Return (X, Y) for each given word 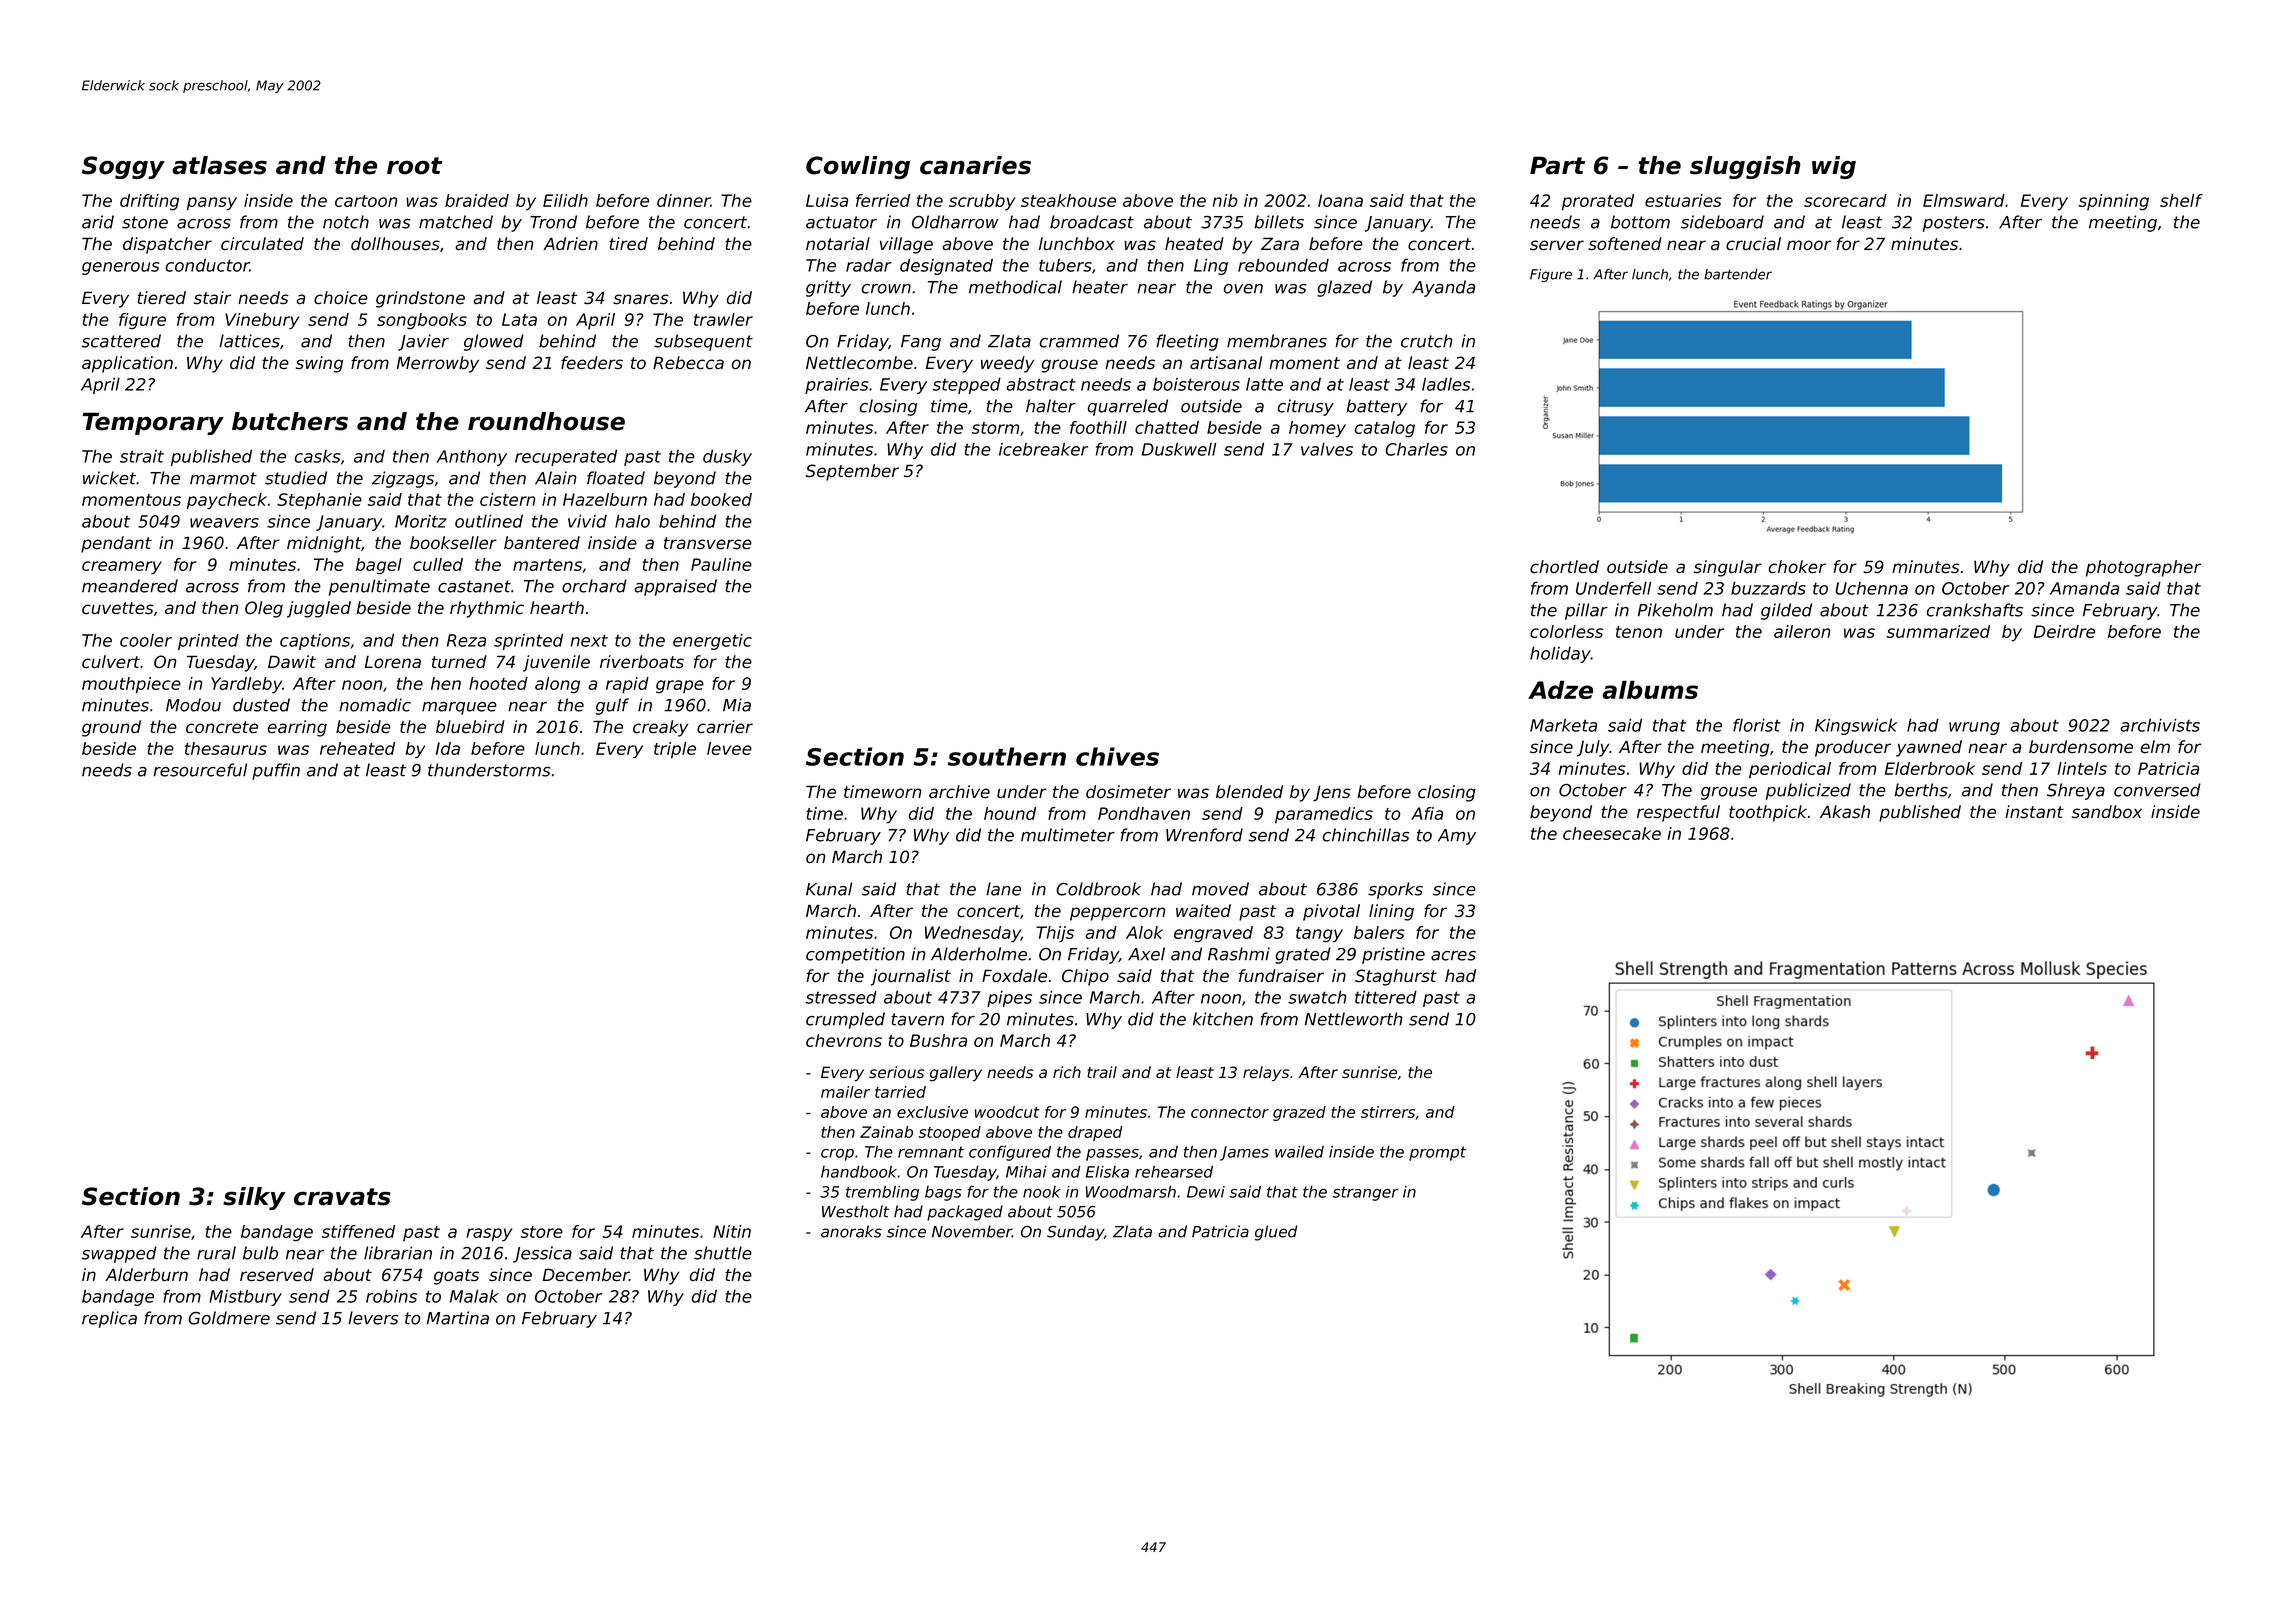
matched (456, 222)
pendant (116, 544)
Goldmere (229, 1318)
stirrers (1388, 1112)
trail (1102, 1072)
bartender (1738, 274)
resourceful (200, 770)
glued (1276, 1233)
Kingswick (1856, 726)
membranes (1277, 341)
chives (1117, 756)
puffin (276, 771)
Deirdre (2064, 631)
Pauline (721, 564)
